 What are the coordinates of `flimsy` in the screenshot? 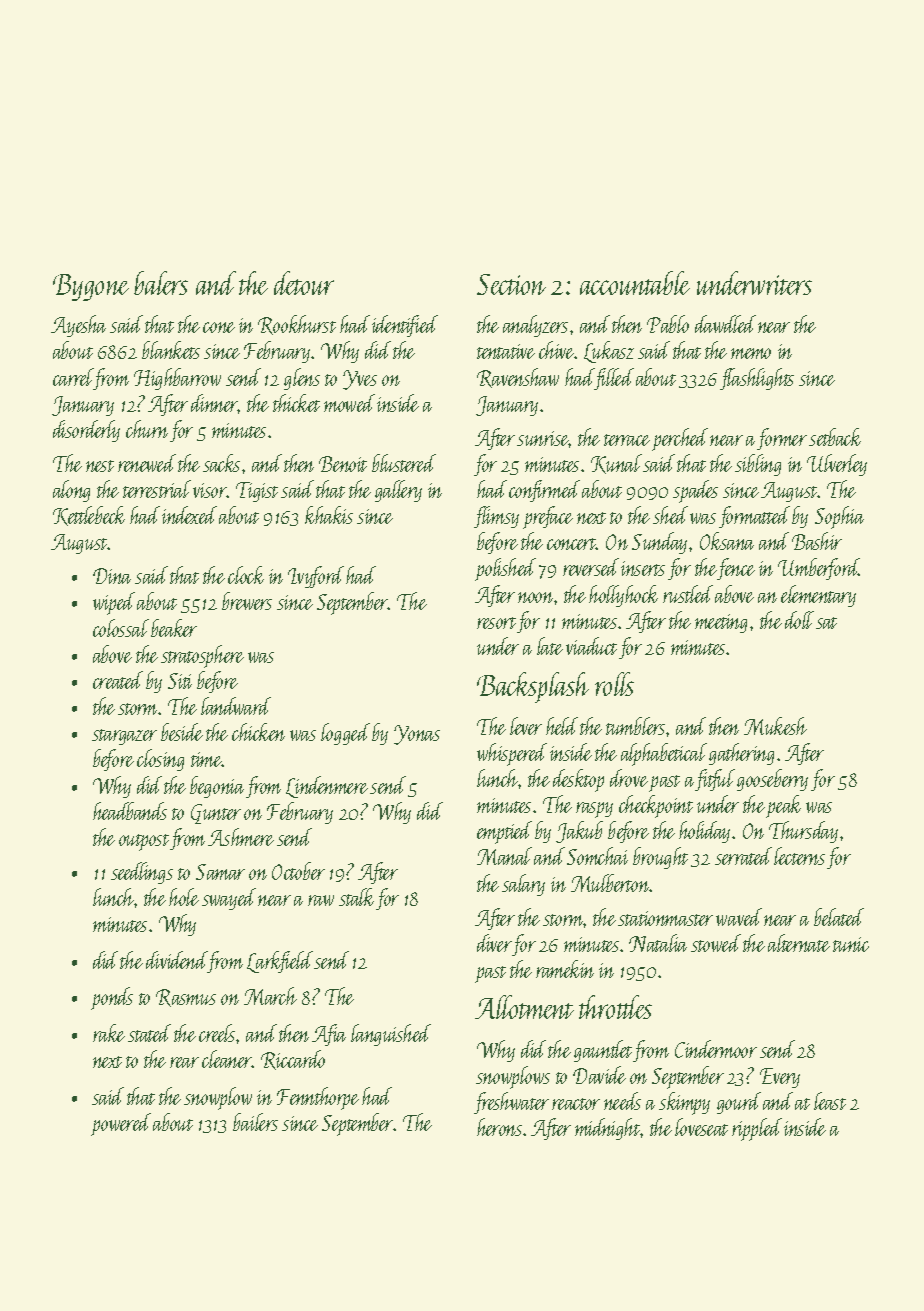 It's located at (496, 517).
